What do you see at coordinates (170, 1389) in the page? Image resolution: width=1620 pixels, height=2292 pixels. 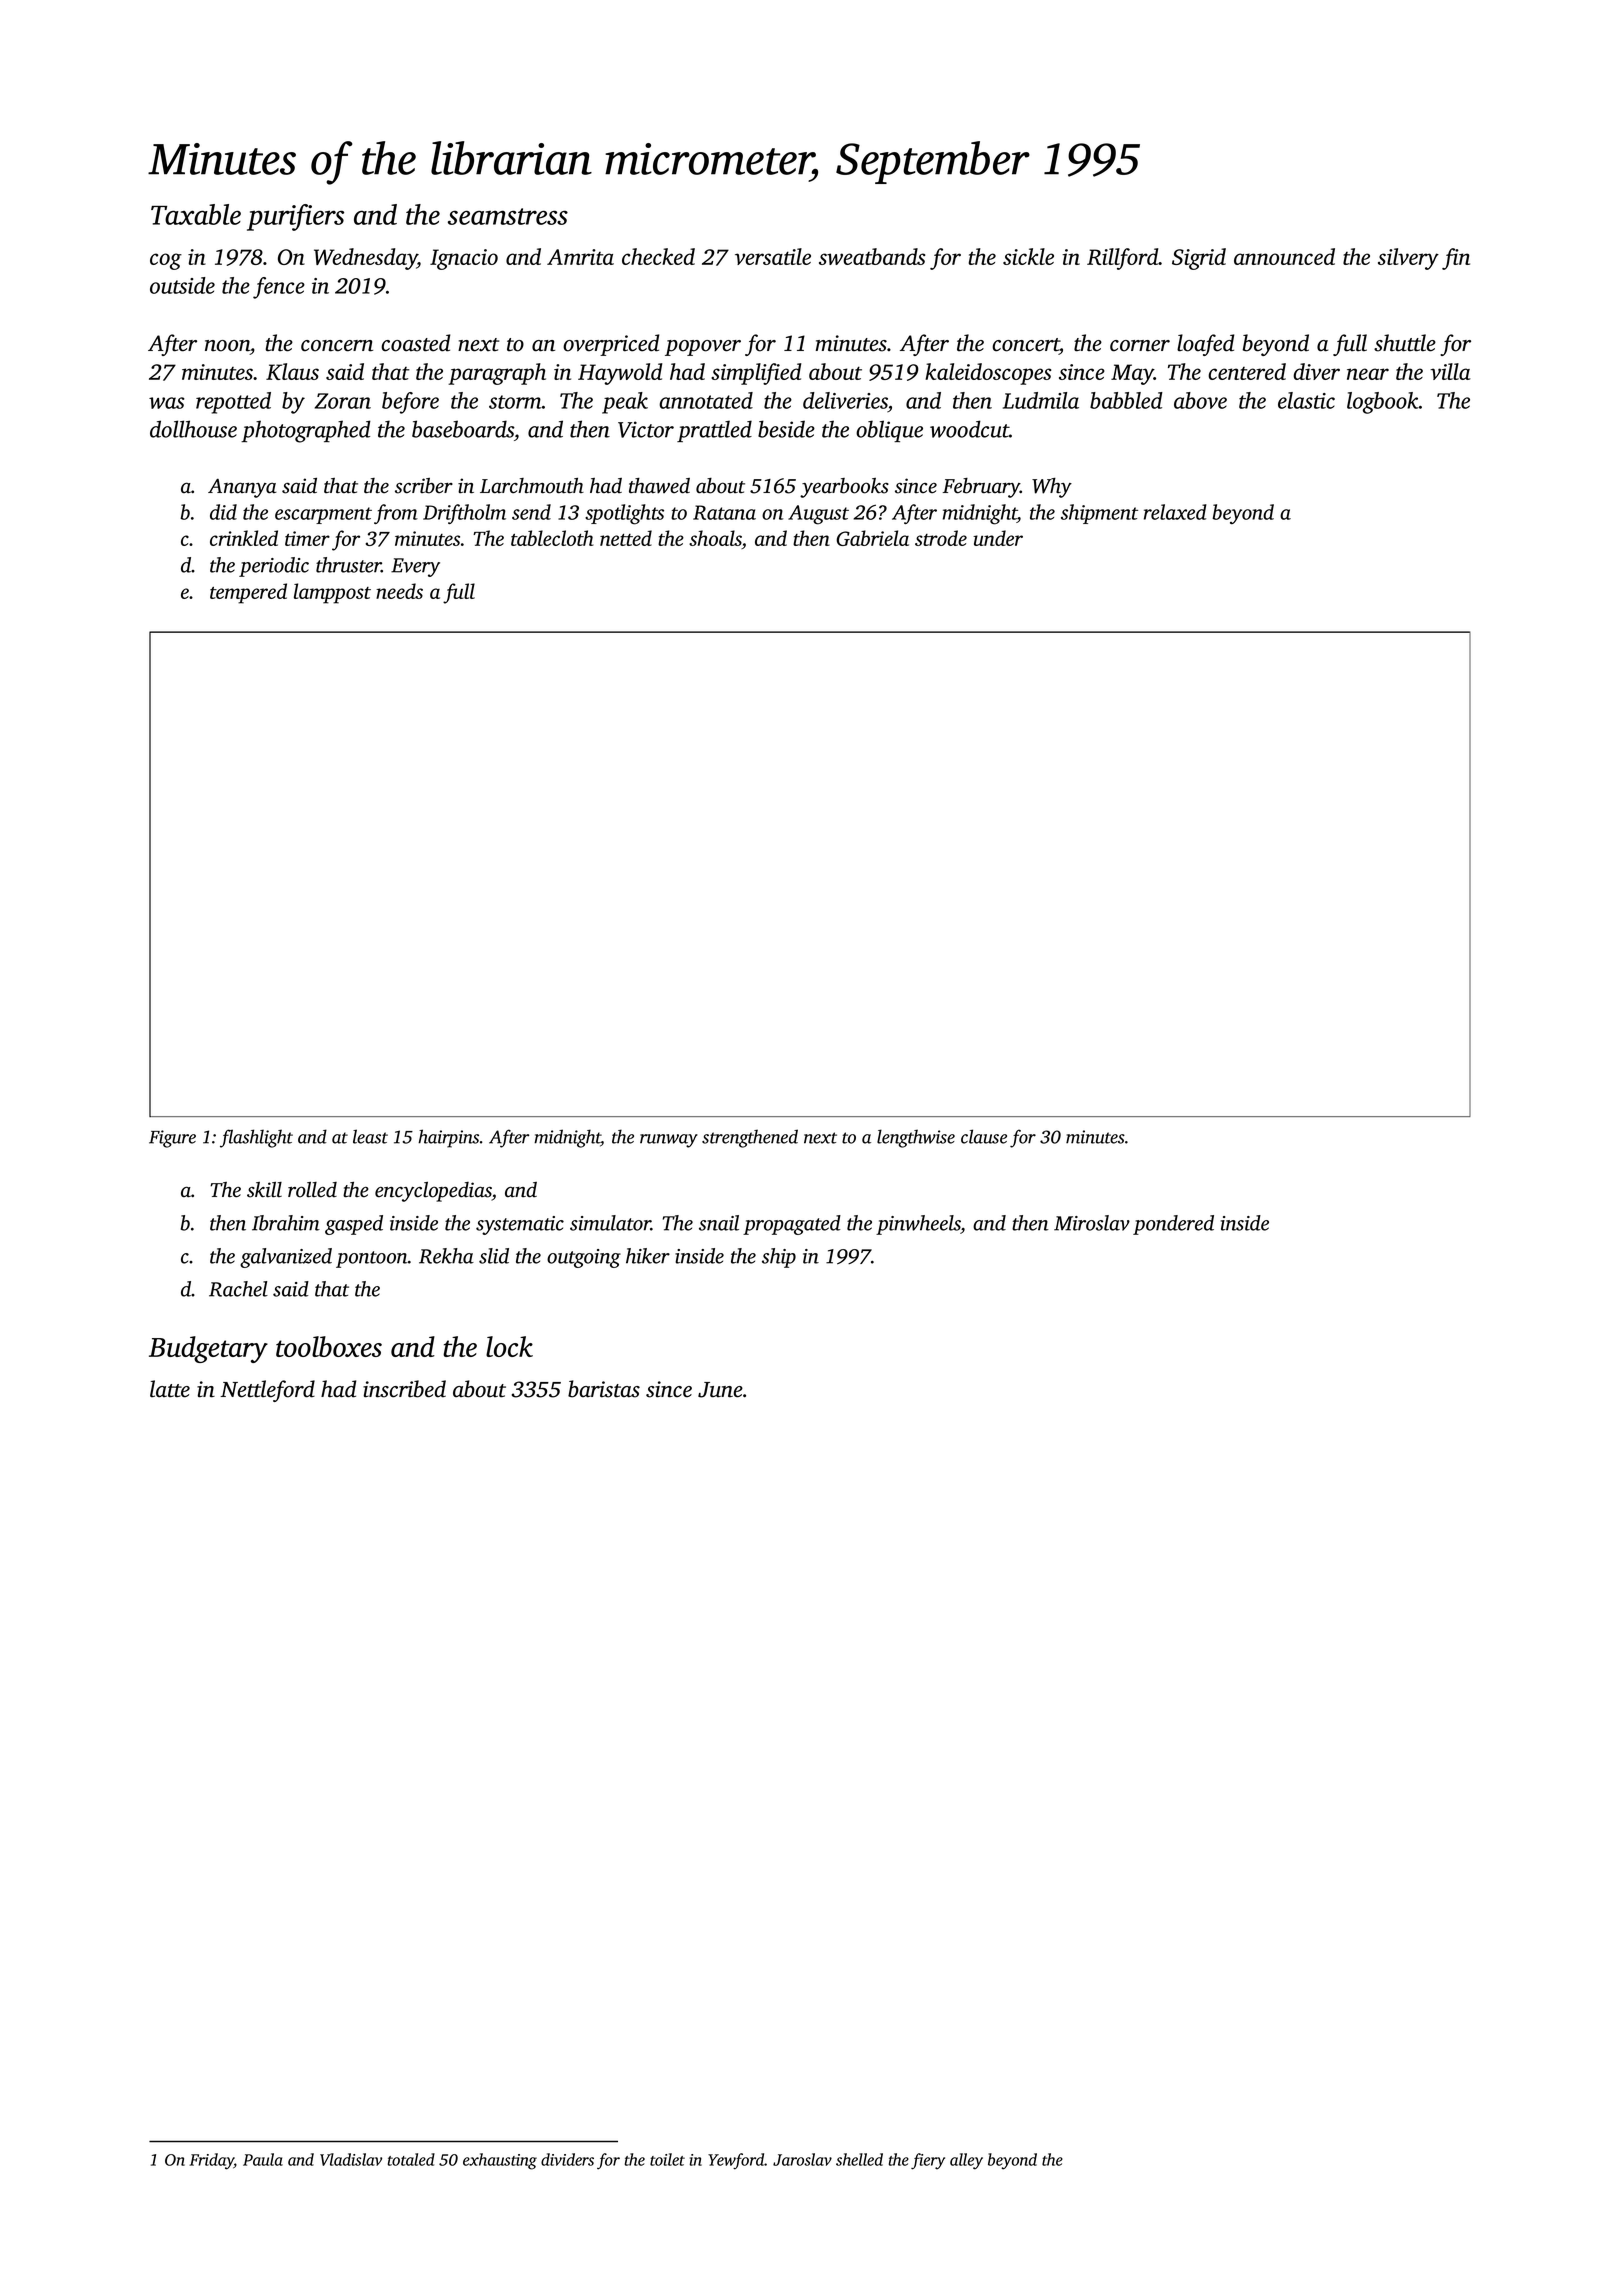 I see `latte` at bounding box center [170, 1389].
